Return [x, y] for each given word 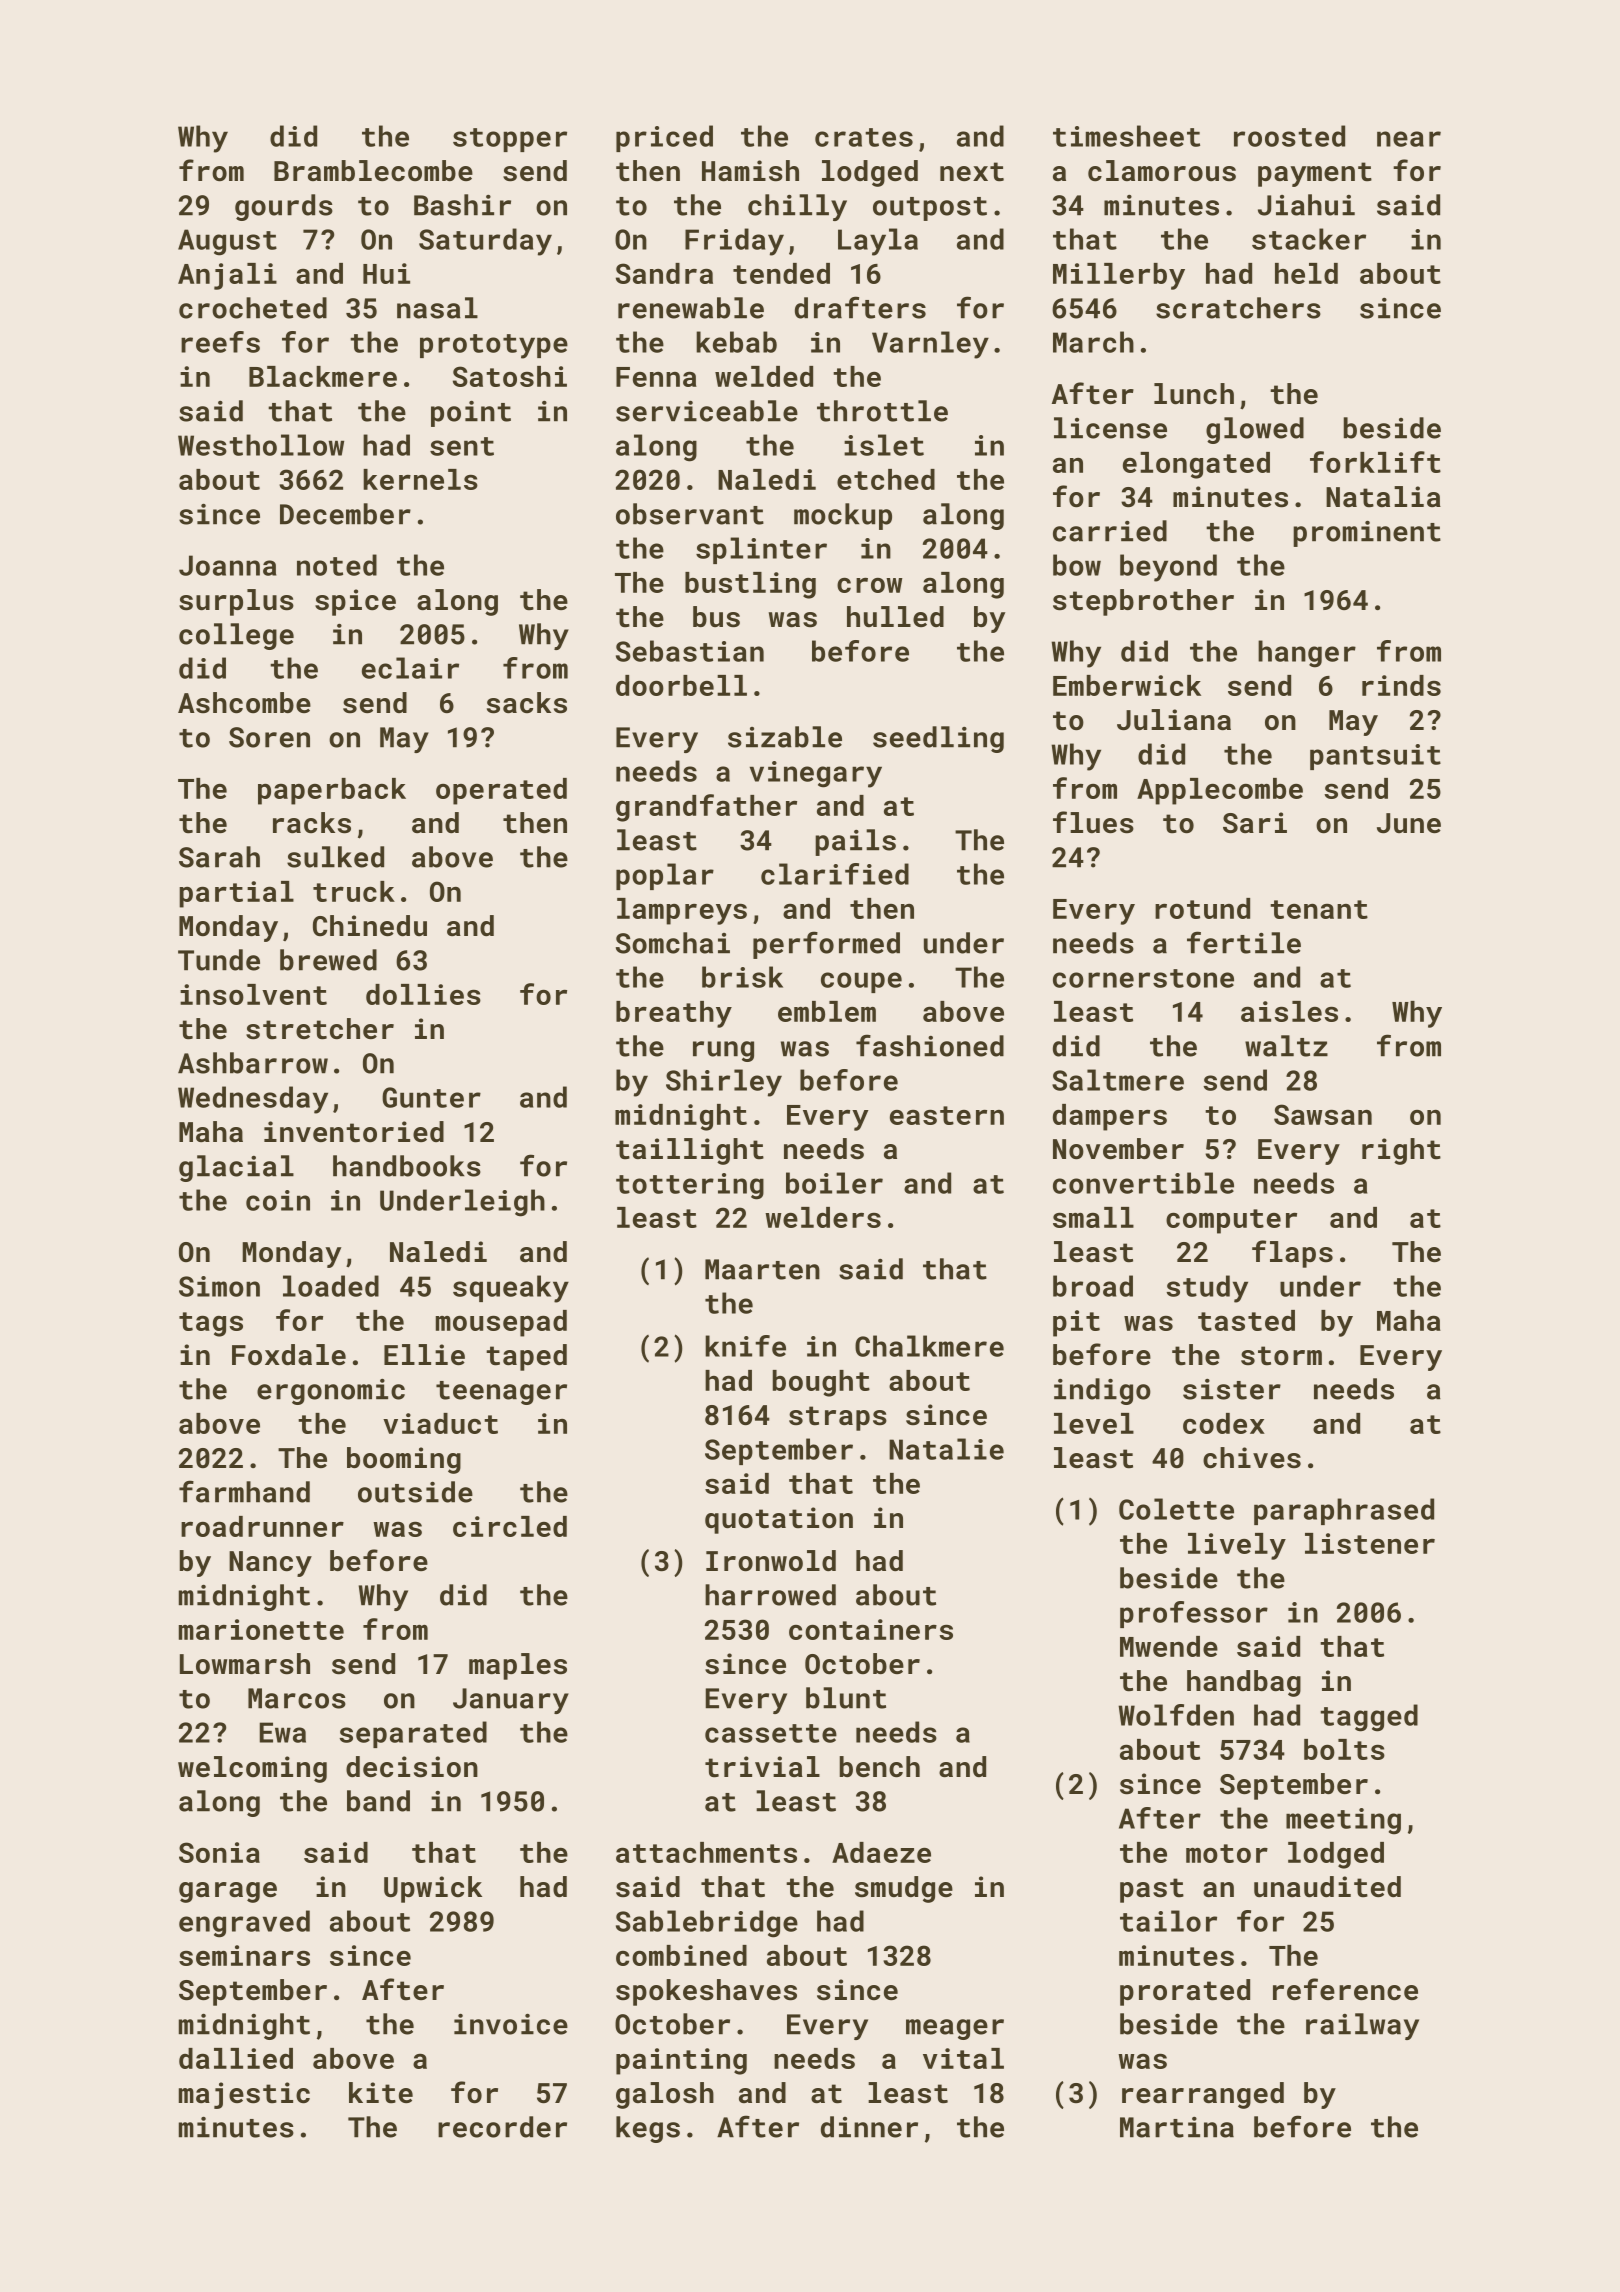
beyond [1168, 568]
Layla [878, 242]
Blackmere [323, 376]
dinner [869, 2127]
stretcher [320, 1029]
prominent [1367, 534]
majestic [244, 2095]
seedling [938, 739]
